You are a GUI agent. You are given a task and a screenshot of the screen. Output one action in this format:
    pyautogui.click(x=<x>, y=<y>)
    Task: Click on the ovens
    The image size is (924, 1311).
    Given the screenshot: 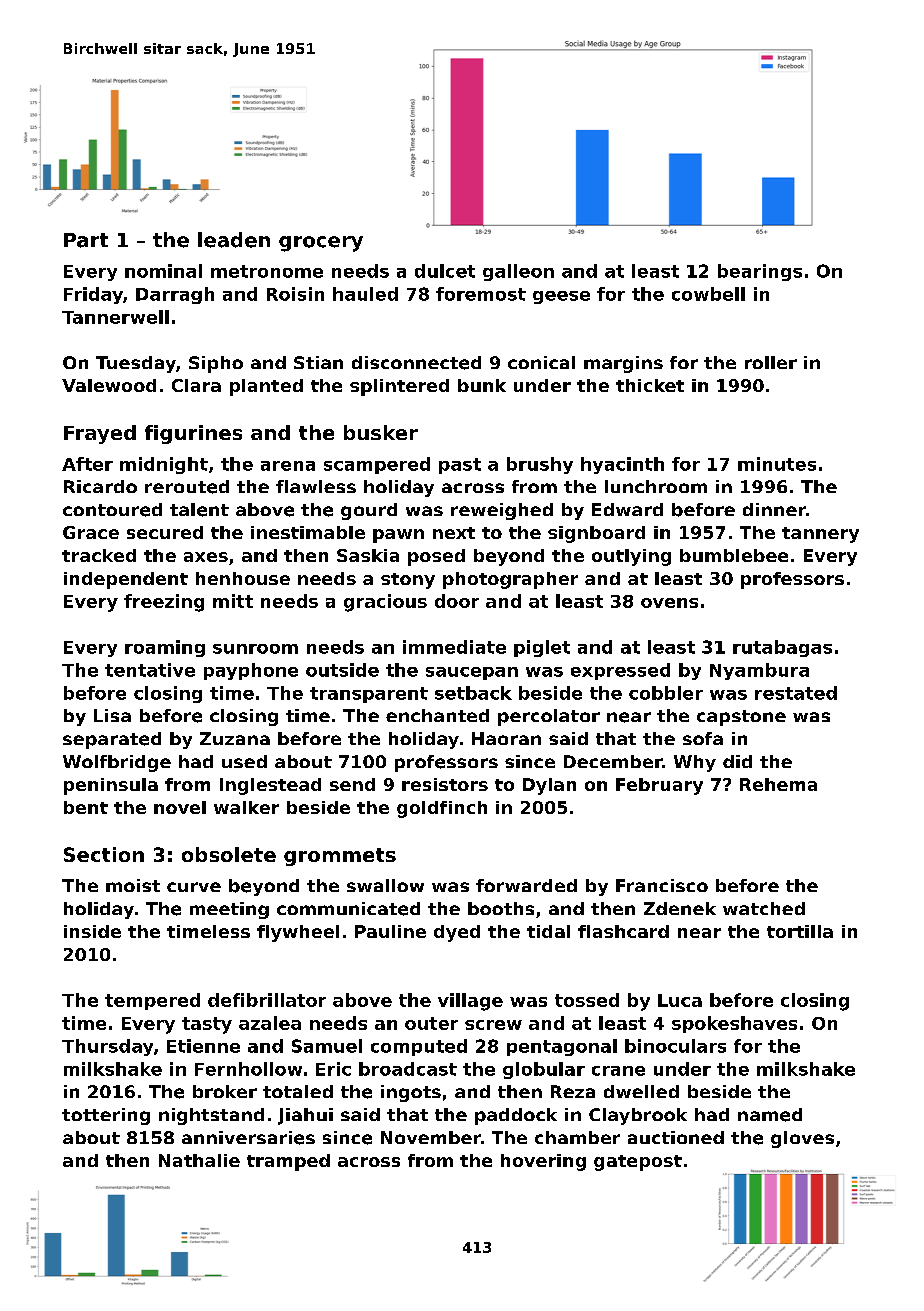 What is the action you would take?
    pyautogui.click(x=669, y=603)
